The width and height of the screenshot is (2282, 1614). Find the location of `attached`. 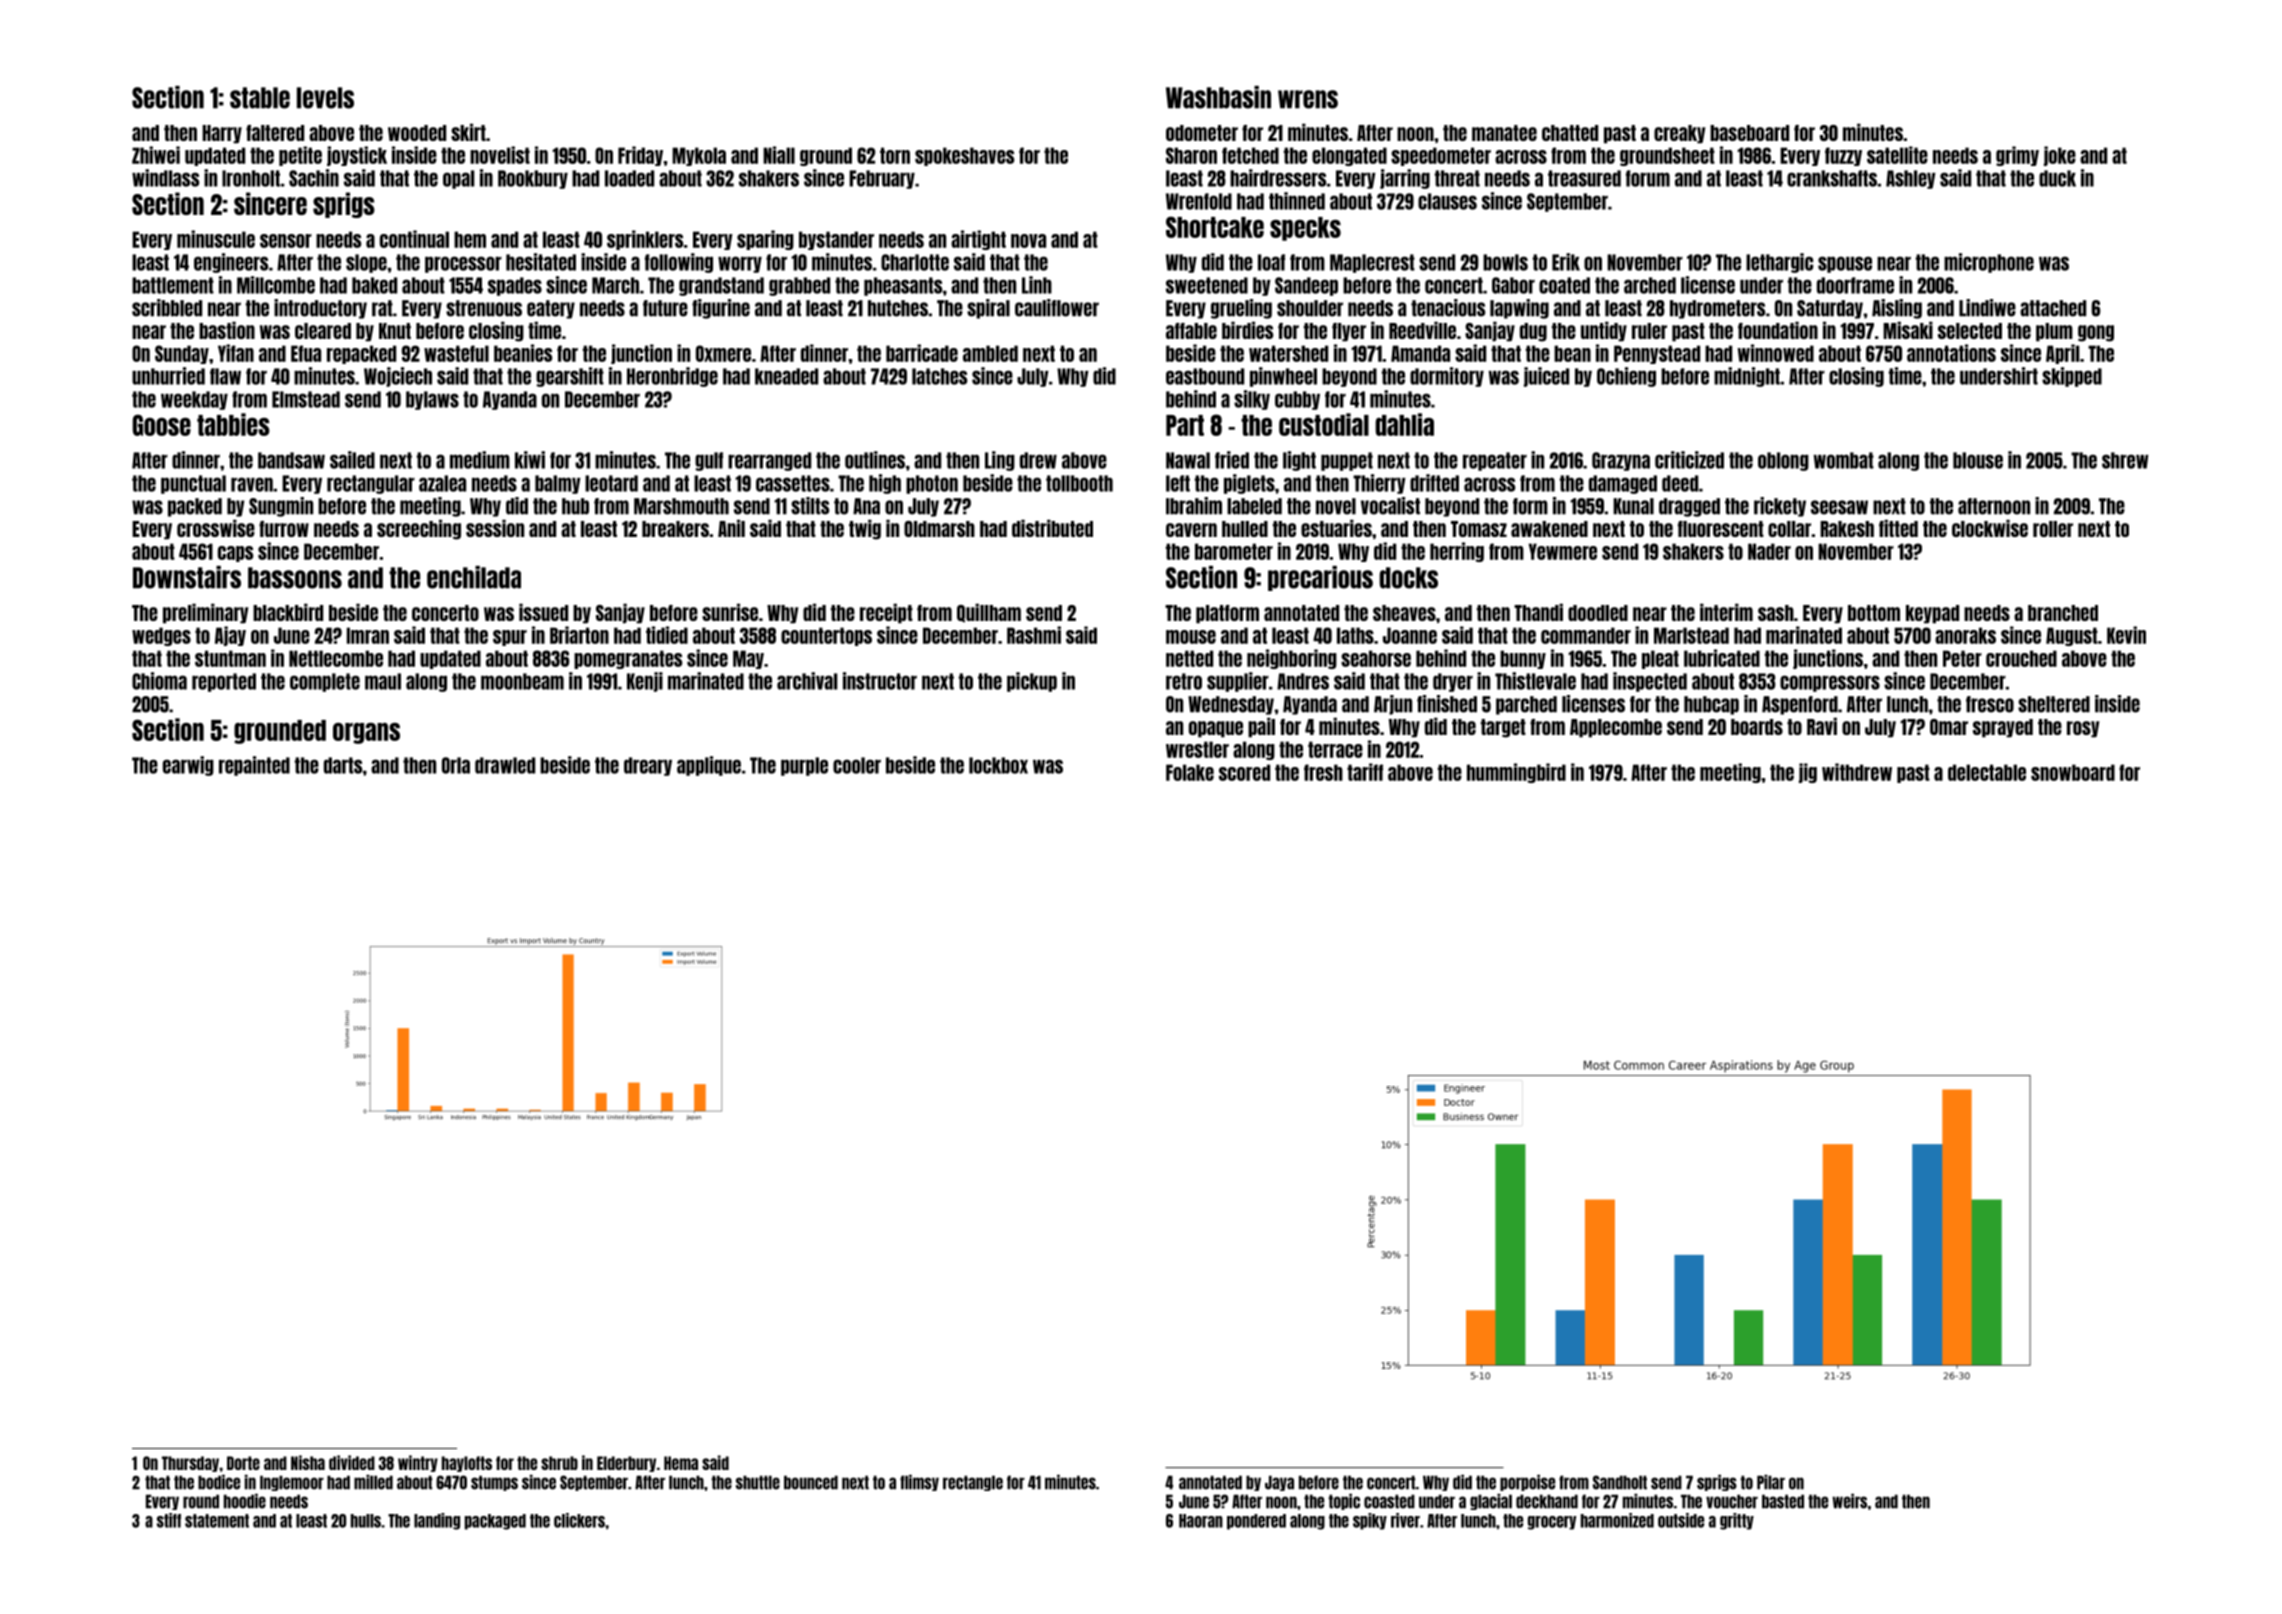

attached is located at coordinates (2053, 308).
